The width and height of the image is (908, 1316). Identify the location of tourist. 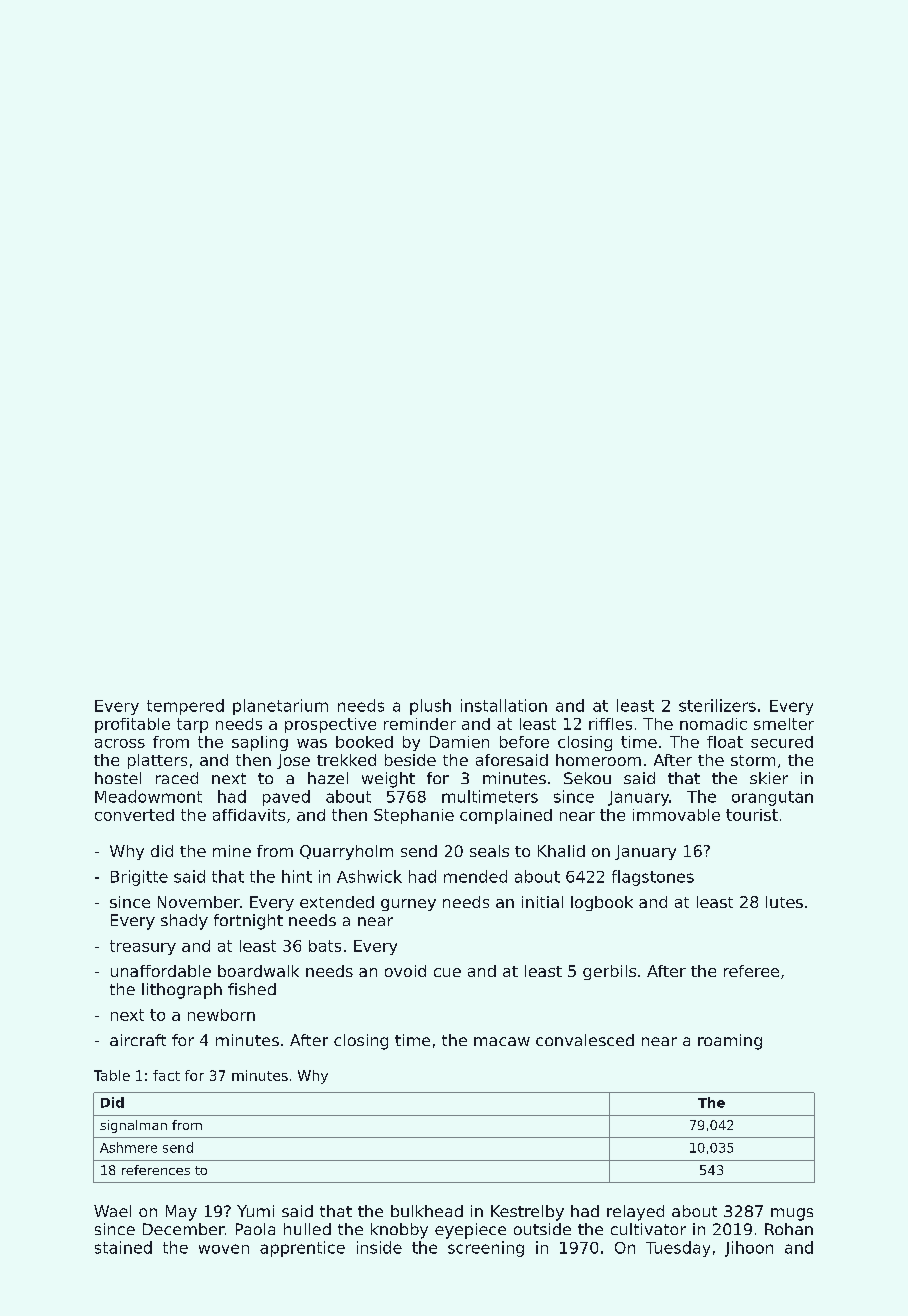
(752, 815).
